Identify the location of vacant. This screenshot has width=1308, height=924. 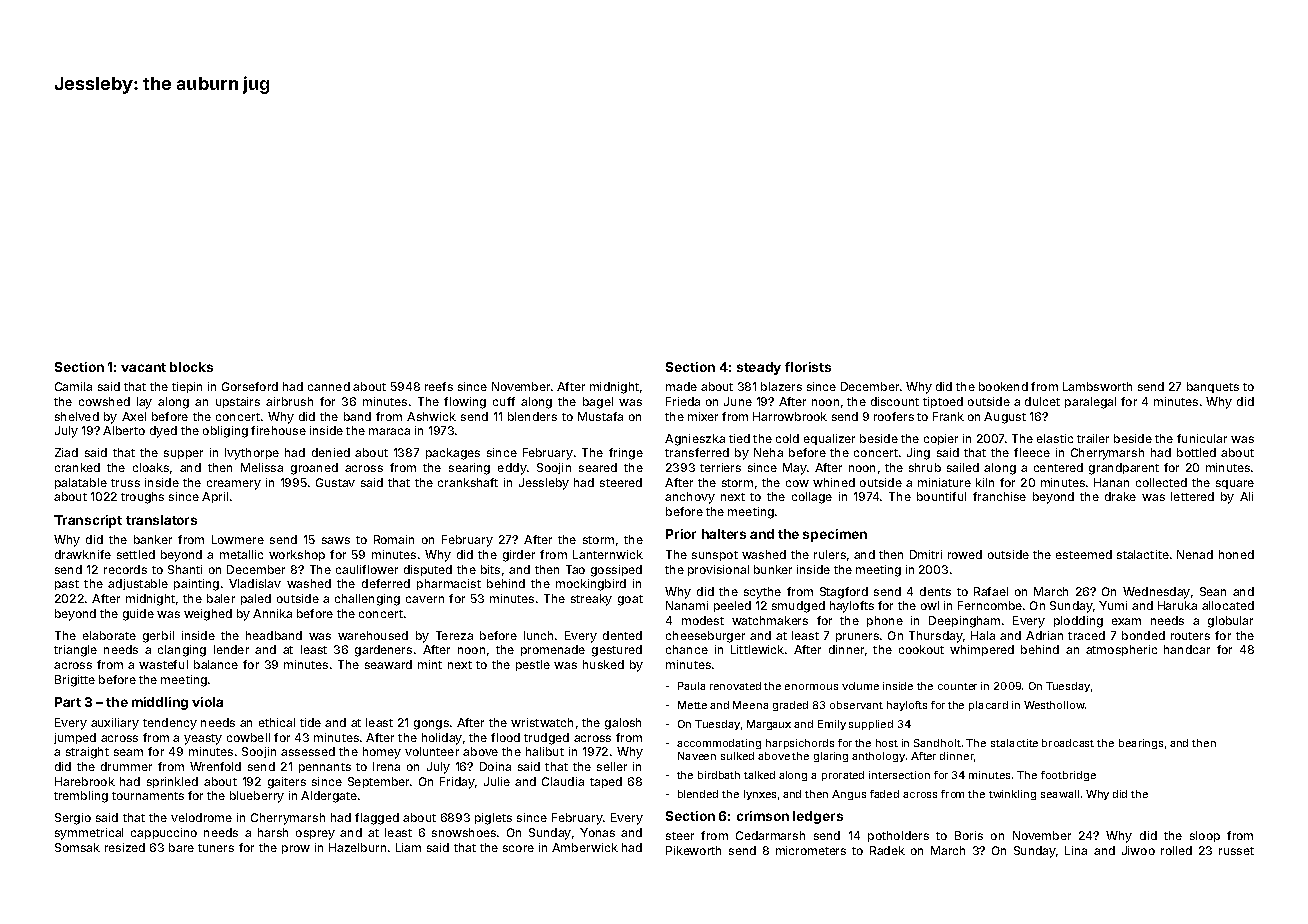
(143, 367).
